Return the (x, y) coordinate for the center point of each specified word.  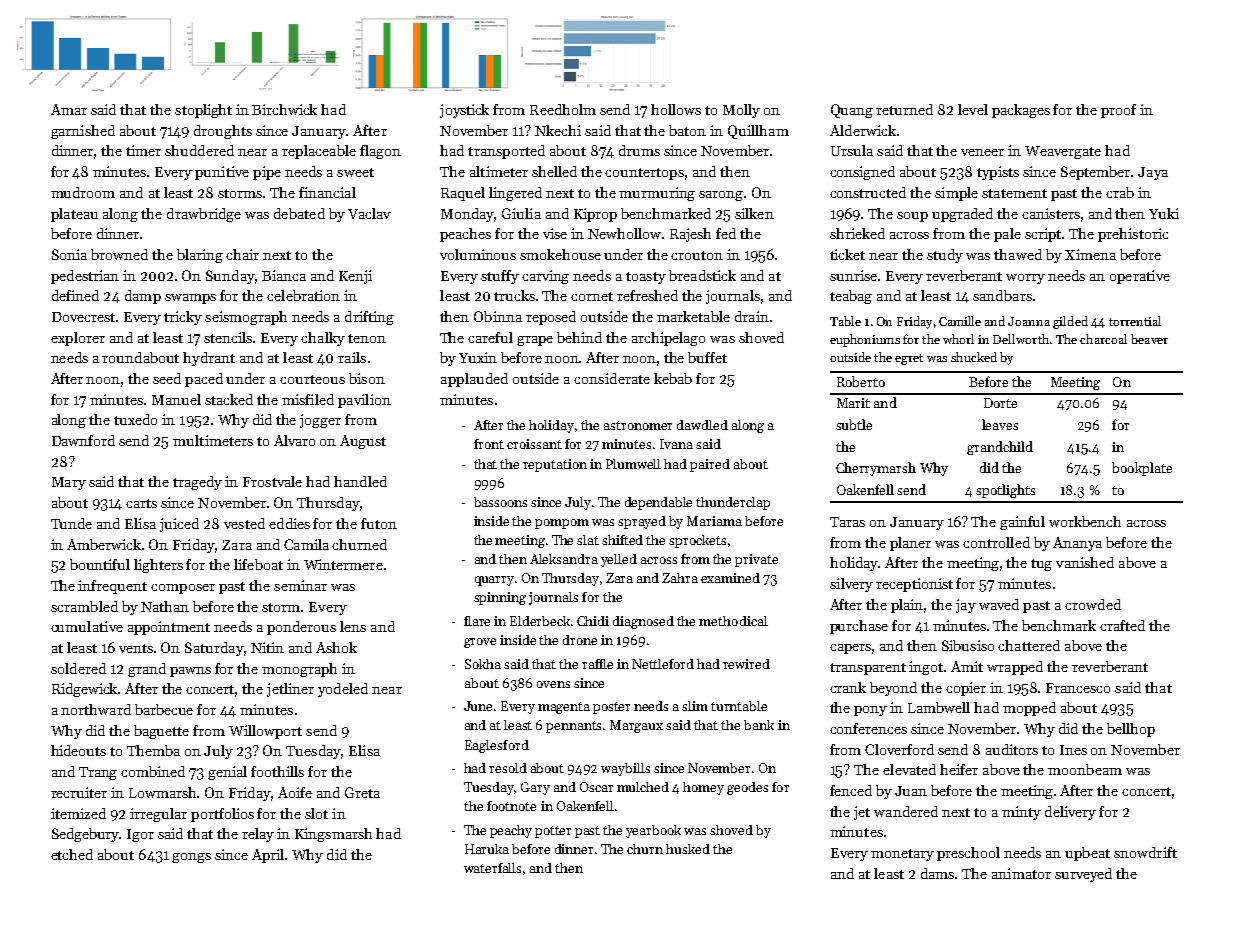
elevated (909, 769)
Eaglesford (497, 746)
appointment (169, 628)
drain (752, 316)
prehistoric (1133, 235)
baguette (161, 732)
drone (580, 640)
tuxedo (135, 419)
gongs (191, 858)
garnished (83, 132)
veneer (982, 152)
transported (506, 152)
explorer (78, 339)
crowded (1093, 604)
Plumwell (633, 464)
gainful (1022, 523)
